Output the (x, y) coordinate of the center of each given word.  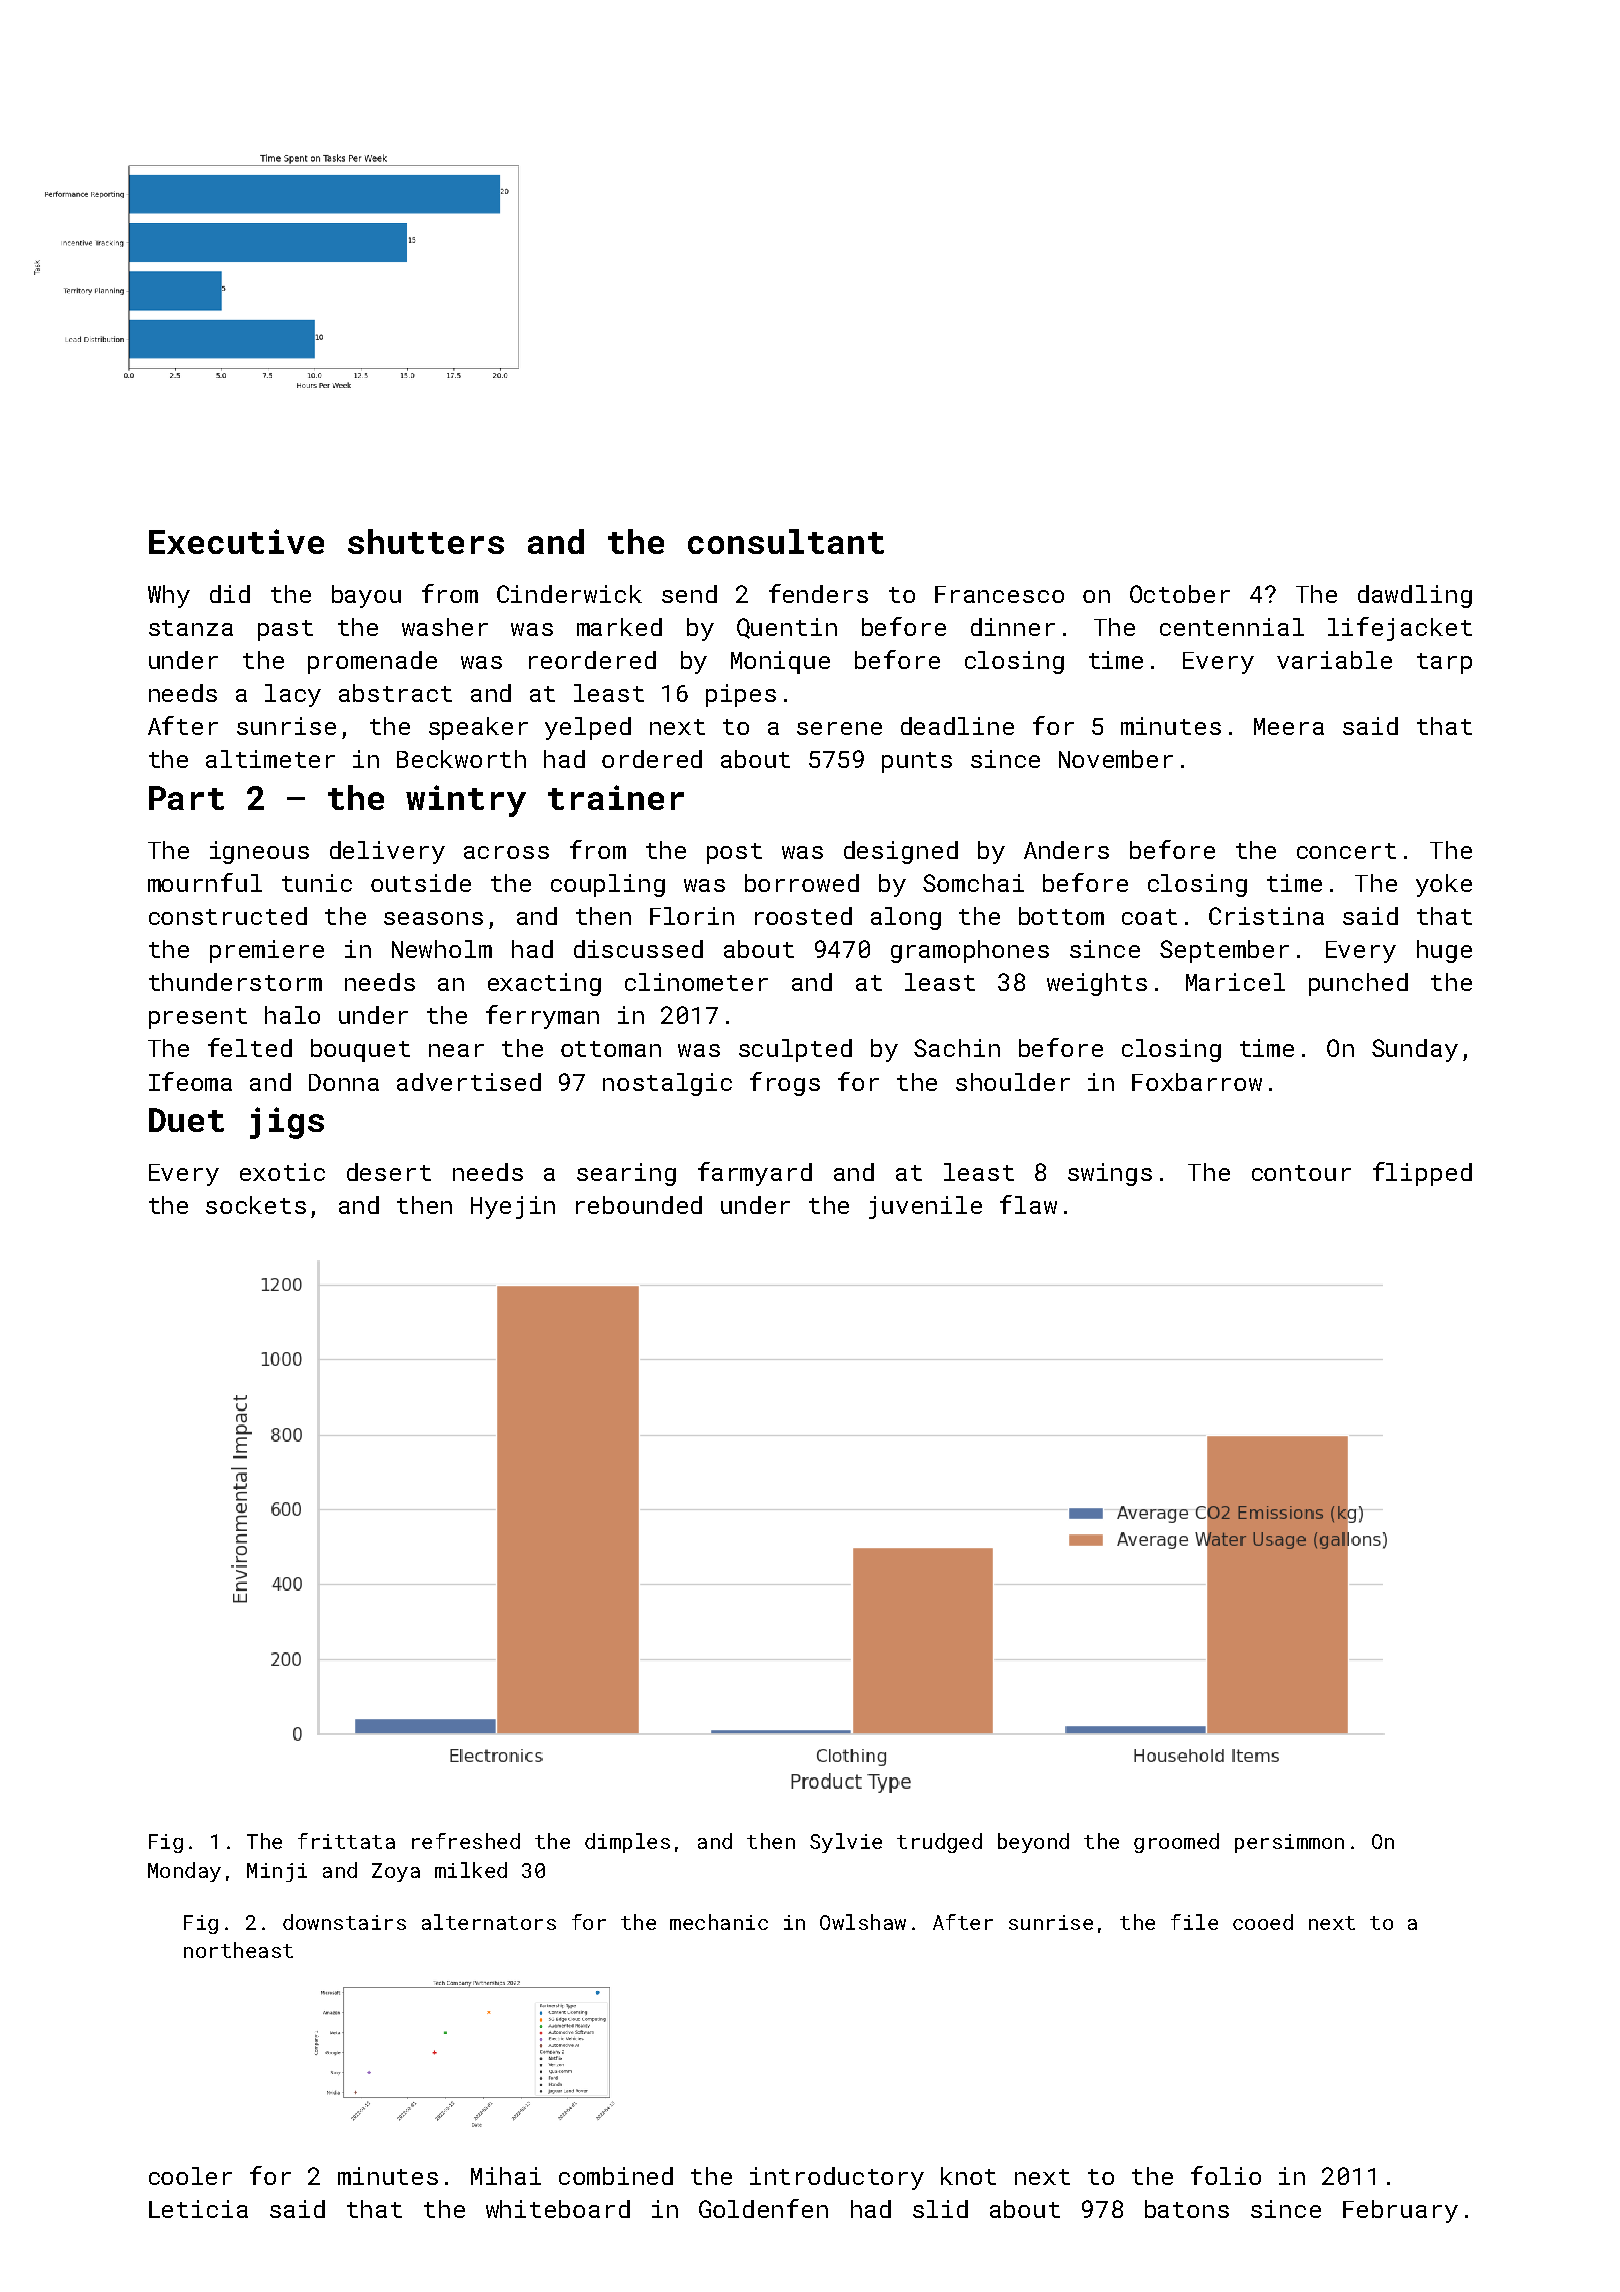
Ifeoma (190, 1081)
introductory (837, 2178)
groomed (1176, 1843)
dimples (627, 1843)
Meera (1289, 726)
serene (839, 728)
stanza (191, 628)
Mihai (506, 2176)
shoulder (1013, 1082)
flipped (1422, 1174)
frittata (346, 1841)
